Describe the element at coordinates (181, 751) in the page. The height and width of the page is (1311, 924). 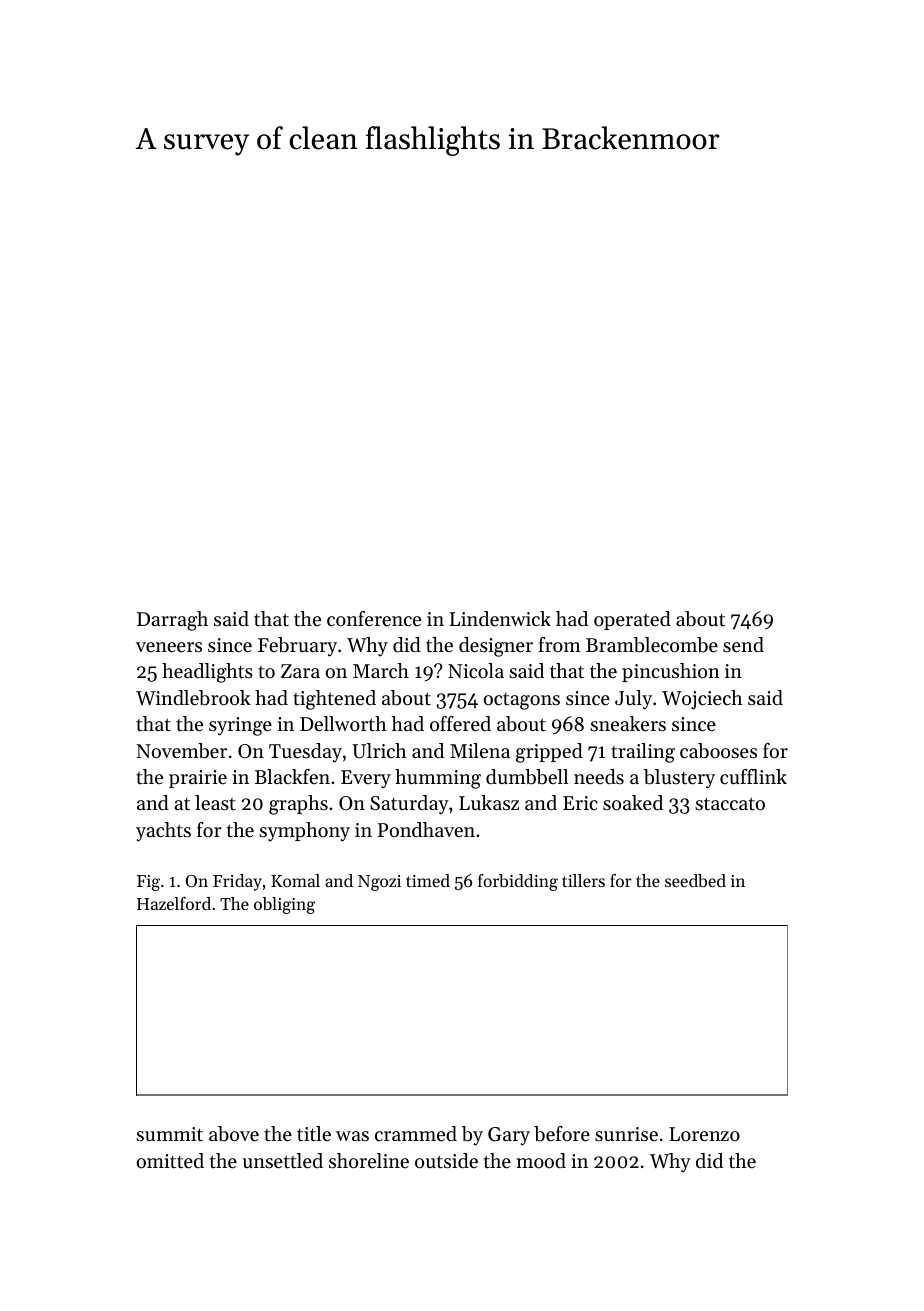
I see `November` at that location.
